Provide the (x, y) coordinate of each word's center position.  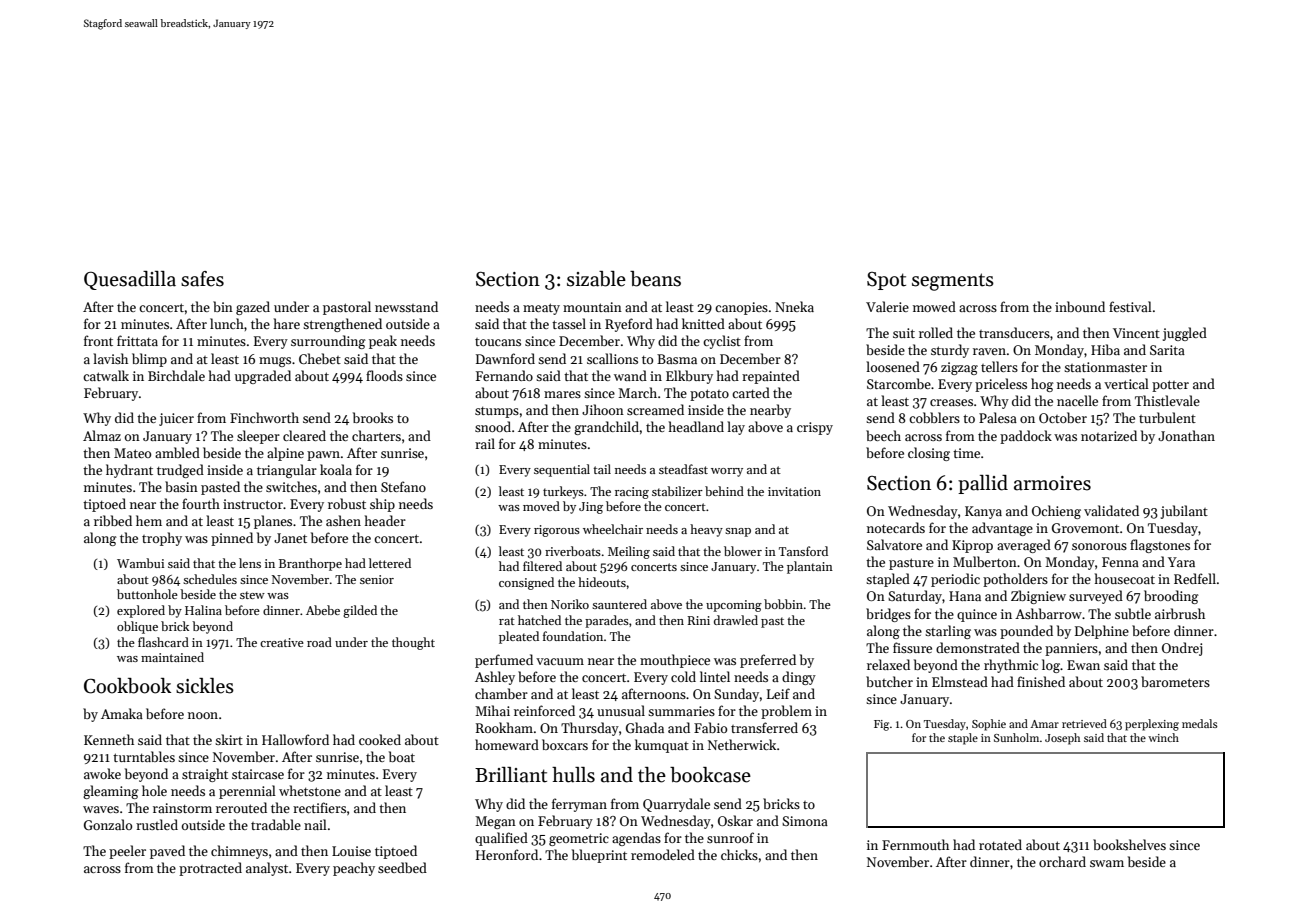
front (98, 340)
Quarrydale (676, 805)
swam (1107, 863)
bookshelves (1129, 844)
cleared (304, 435)
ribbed (113, 520)
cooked (380, 739)
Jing (591, 508)
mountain (592, 307)
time (966, 453)
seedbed (402, 867)
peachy (354, 869)
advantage (1002, 529)
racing (632, 493)
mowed (934, 306)
